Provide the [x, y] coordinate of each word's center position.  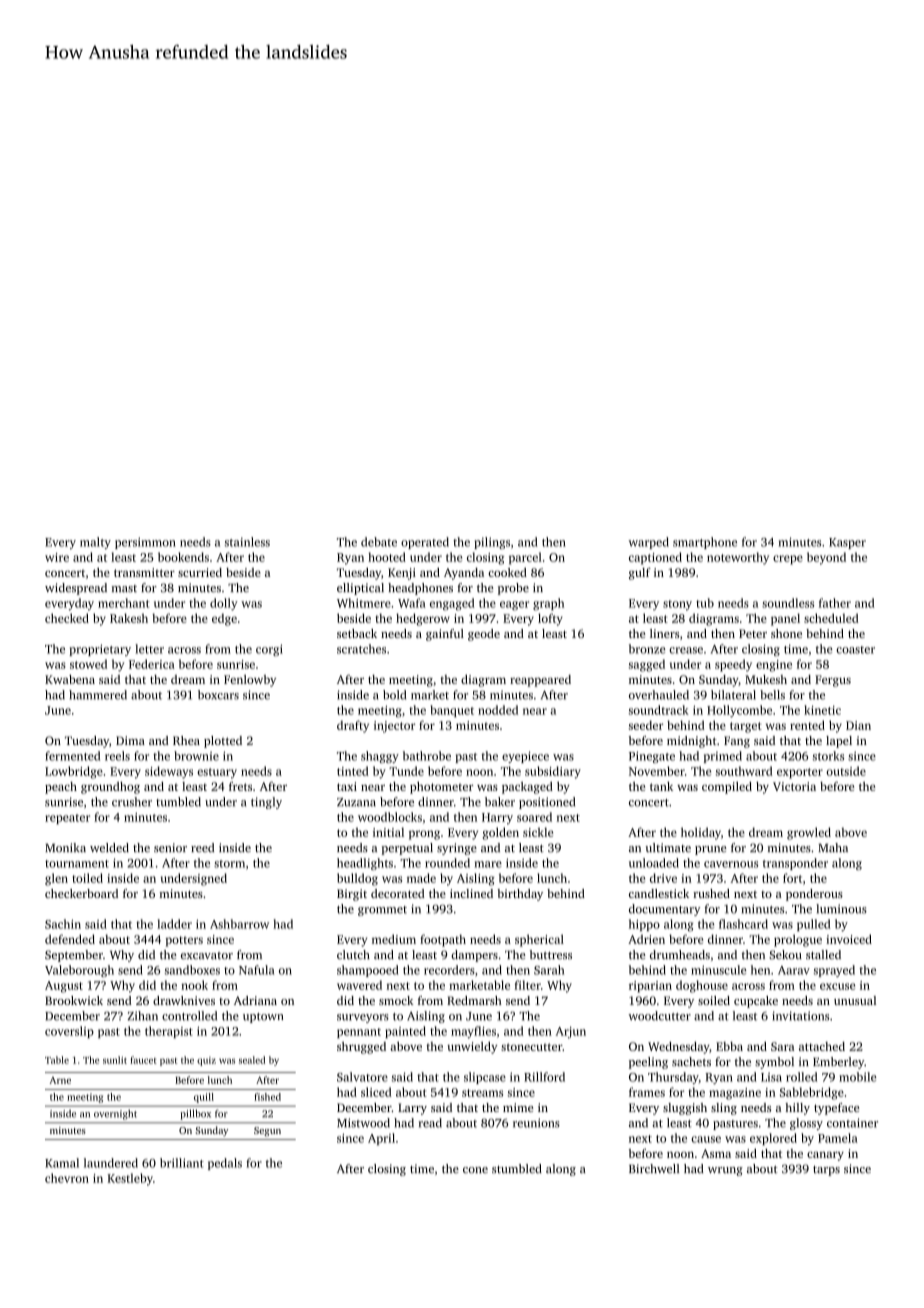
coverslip [69, 1032]
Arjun [571, 1033]
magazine [735, 1094]
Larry [412, 1109]
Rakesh [129, 618]
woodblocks [390, 817]
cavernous [731, 864]
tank [661, 786]
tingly [266, 803]
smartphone [705, 543]
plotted [223, 742]
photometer [441, 788]
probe [513, 589]
